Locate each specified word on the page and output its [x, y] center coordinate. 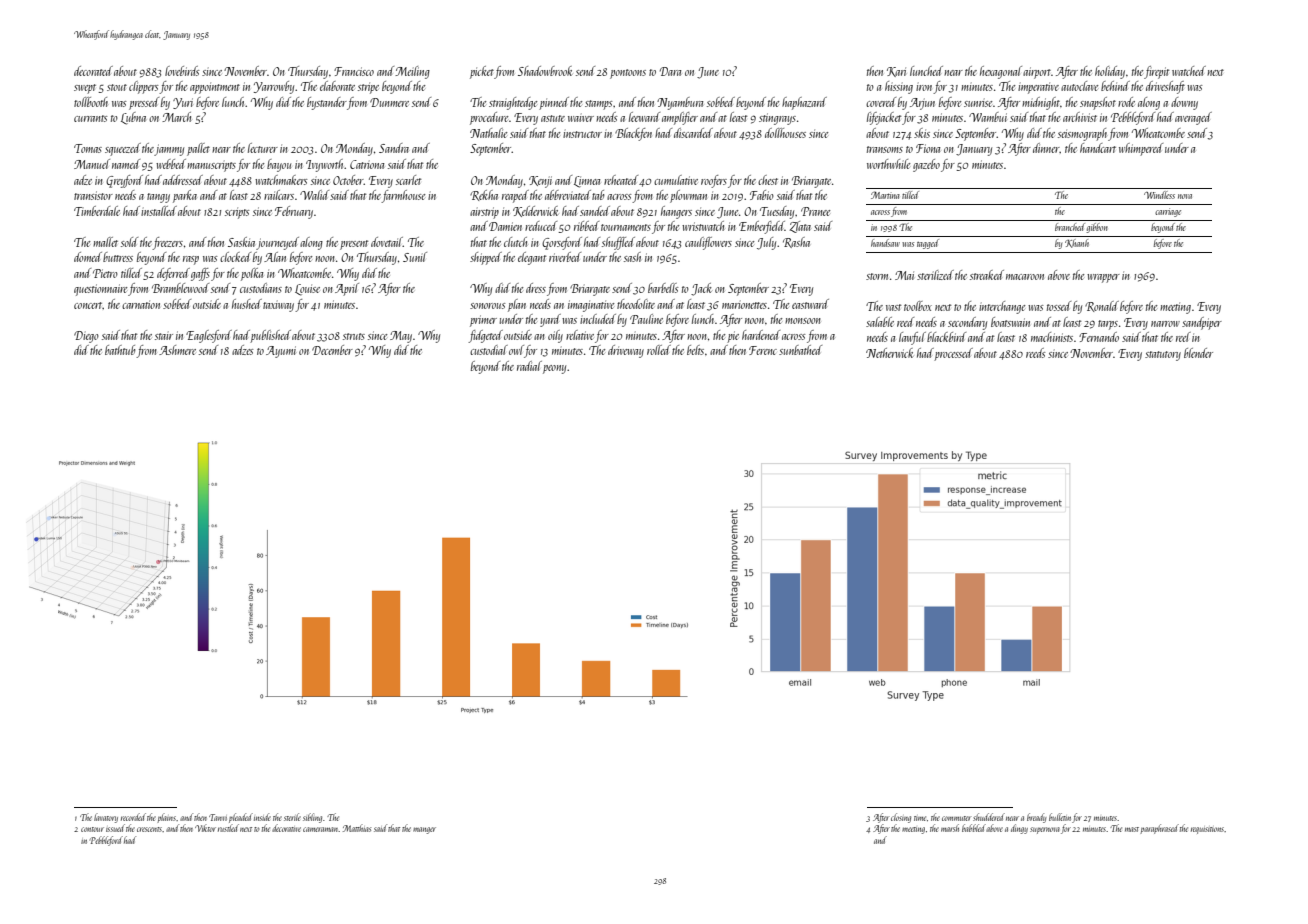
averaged [1193, 118]
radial [529, 366]
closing [901, 818]
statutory [1163, 356]
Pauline [646, 319]
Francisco [354, 71]
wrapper [1103, 278]
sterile [292, 817]
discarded [693, 133]
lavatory [106, 818]
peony [554, 369]
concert [88, 305]
